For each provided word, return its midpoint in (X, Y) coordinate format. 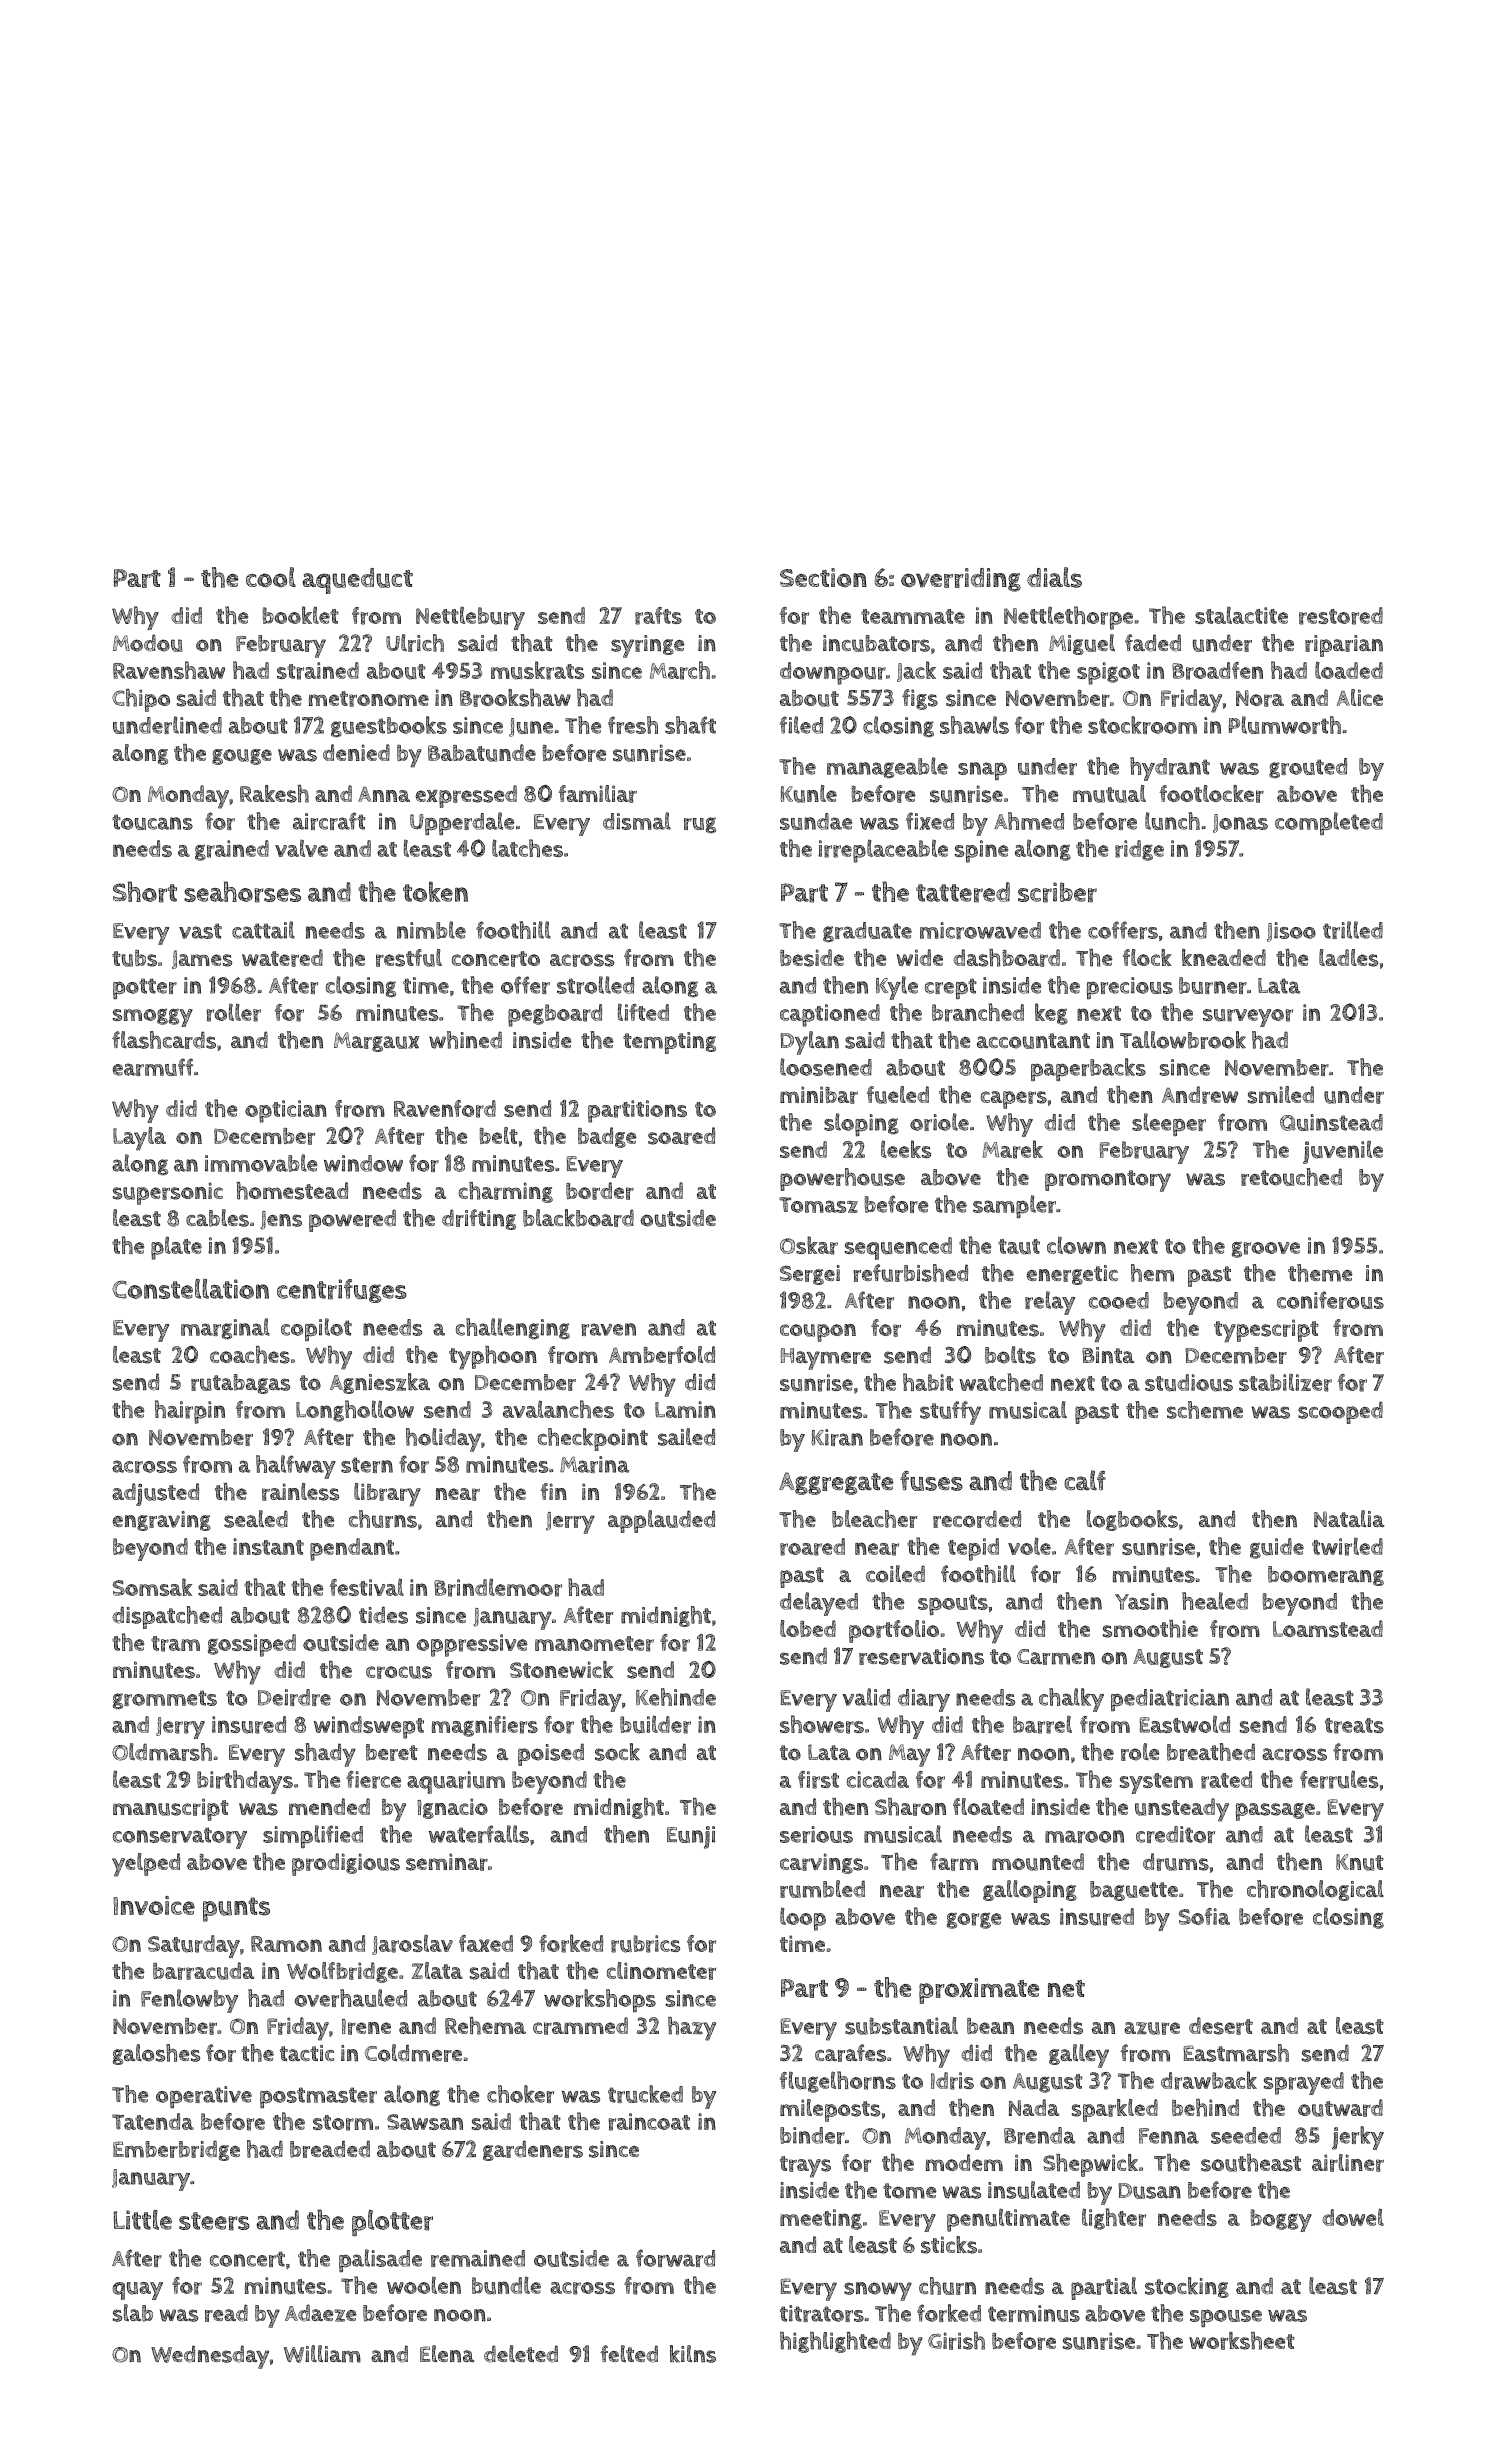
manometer (594, 1644)
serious (816, 1834)
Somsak (152, 1587)
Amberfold (662, 1355)
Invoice (154, 1905)
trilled (1353, 930)
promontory (1108, 1181)
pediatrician (1170, 1700)
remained (478, 2258)
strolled (595, 985)
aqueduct (357, 581)
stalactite (1241, 615)
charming (506, 1192)
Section (823, 577)
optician (286, 1111)
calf (1085, 1480)
